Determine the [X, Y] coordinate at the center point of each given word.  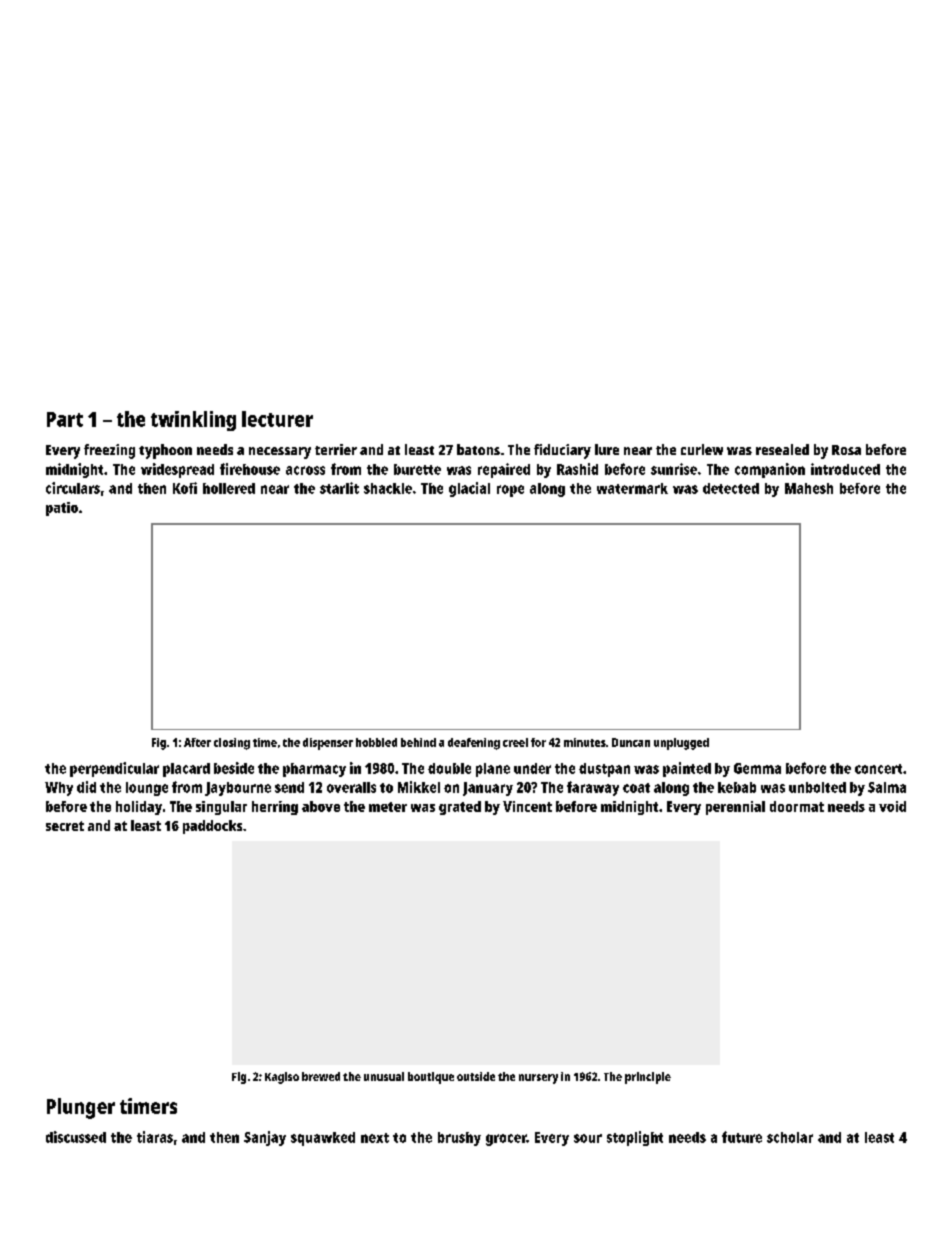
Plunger [81, 1108]
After [197, 742]
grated [460, 808]
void [892, 806]
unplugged [681, 744]
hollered [229, 488]
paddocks [212, 827]
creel [515, 742]
